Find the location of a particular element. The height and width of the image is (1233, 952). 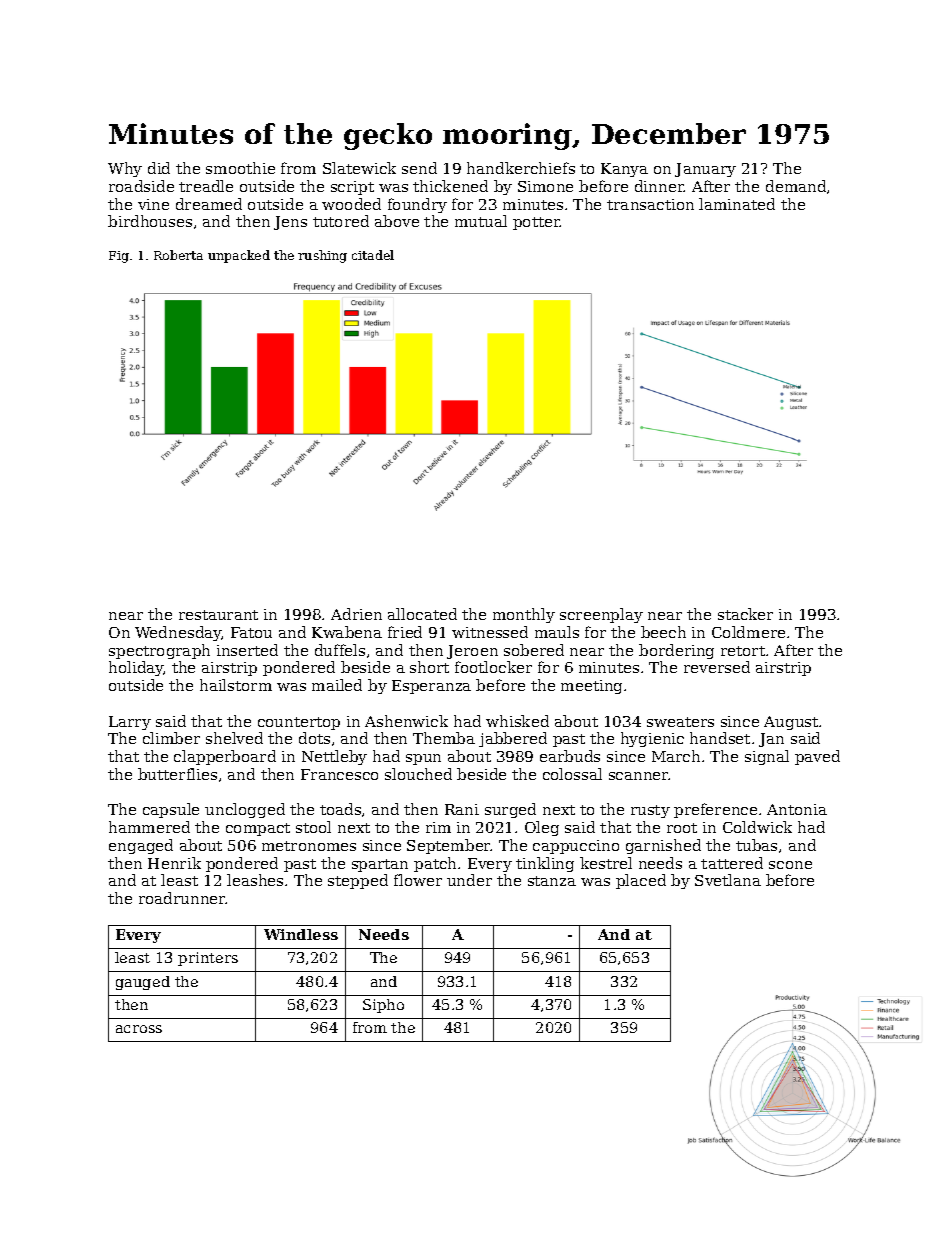

unpacked is located at coordinates (239, 256).
